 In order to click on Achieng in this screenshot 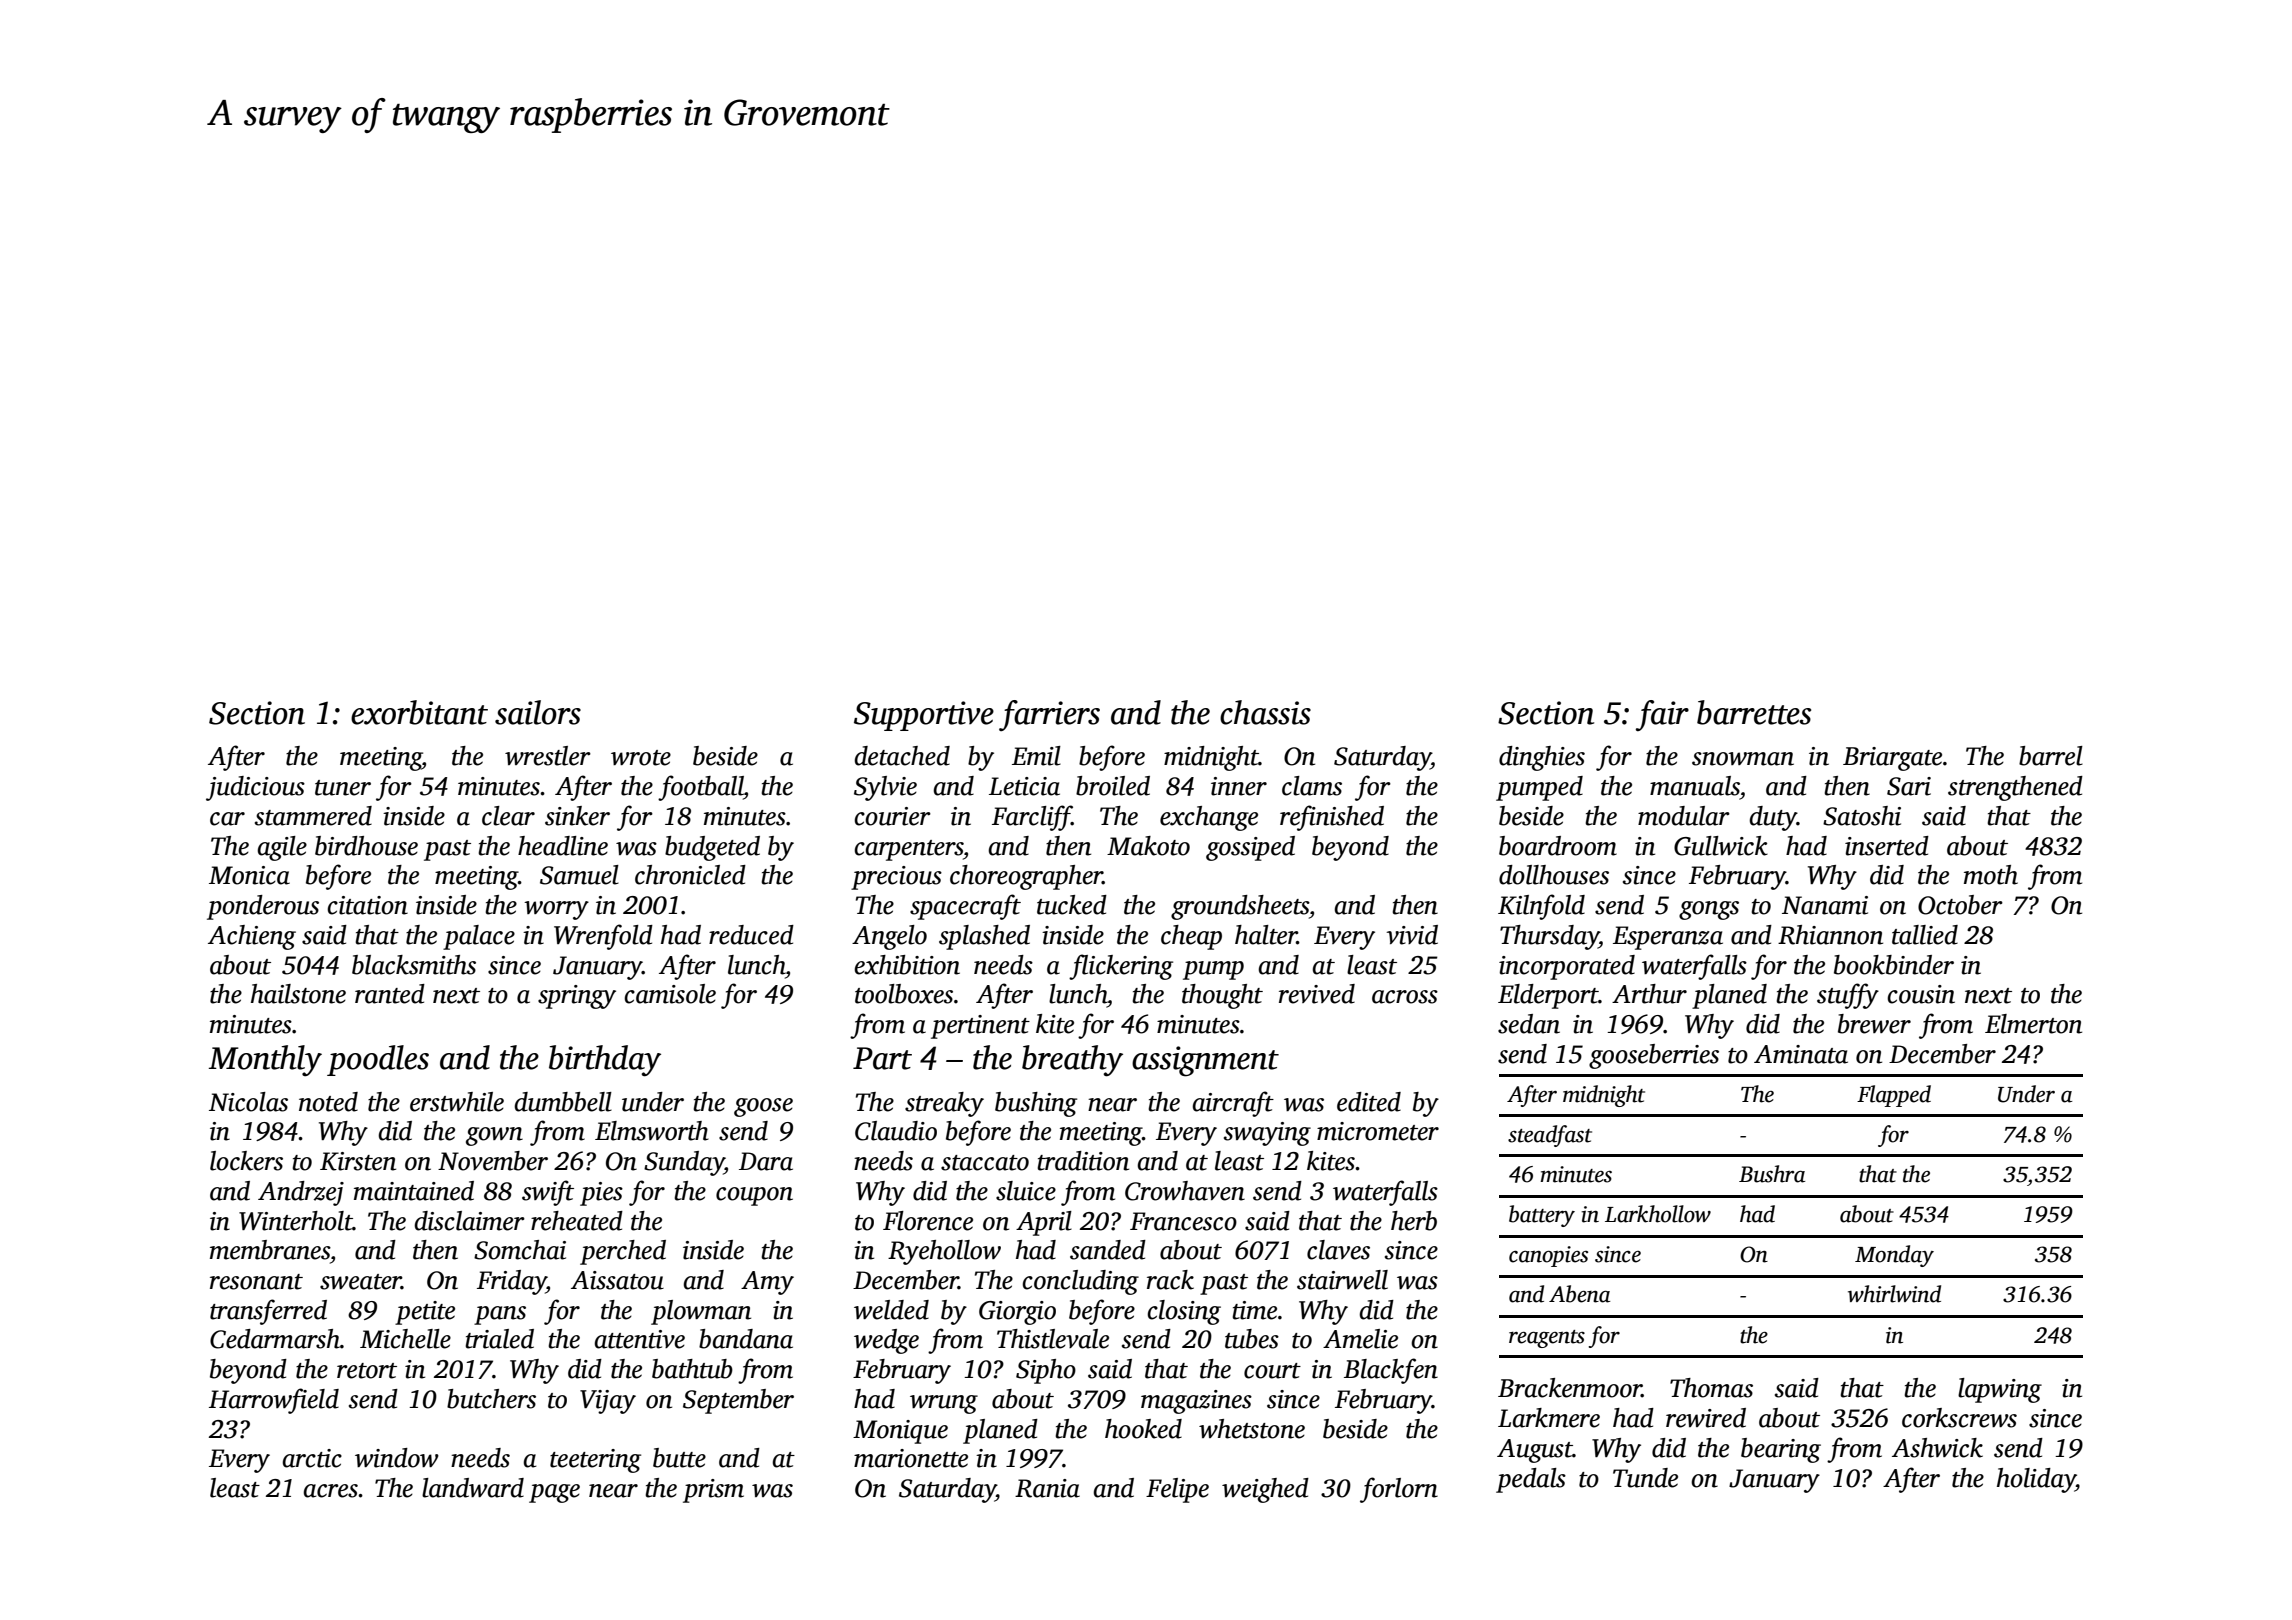, I will do `click(252, 937)`.
